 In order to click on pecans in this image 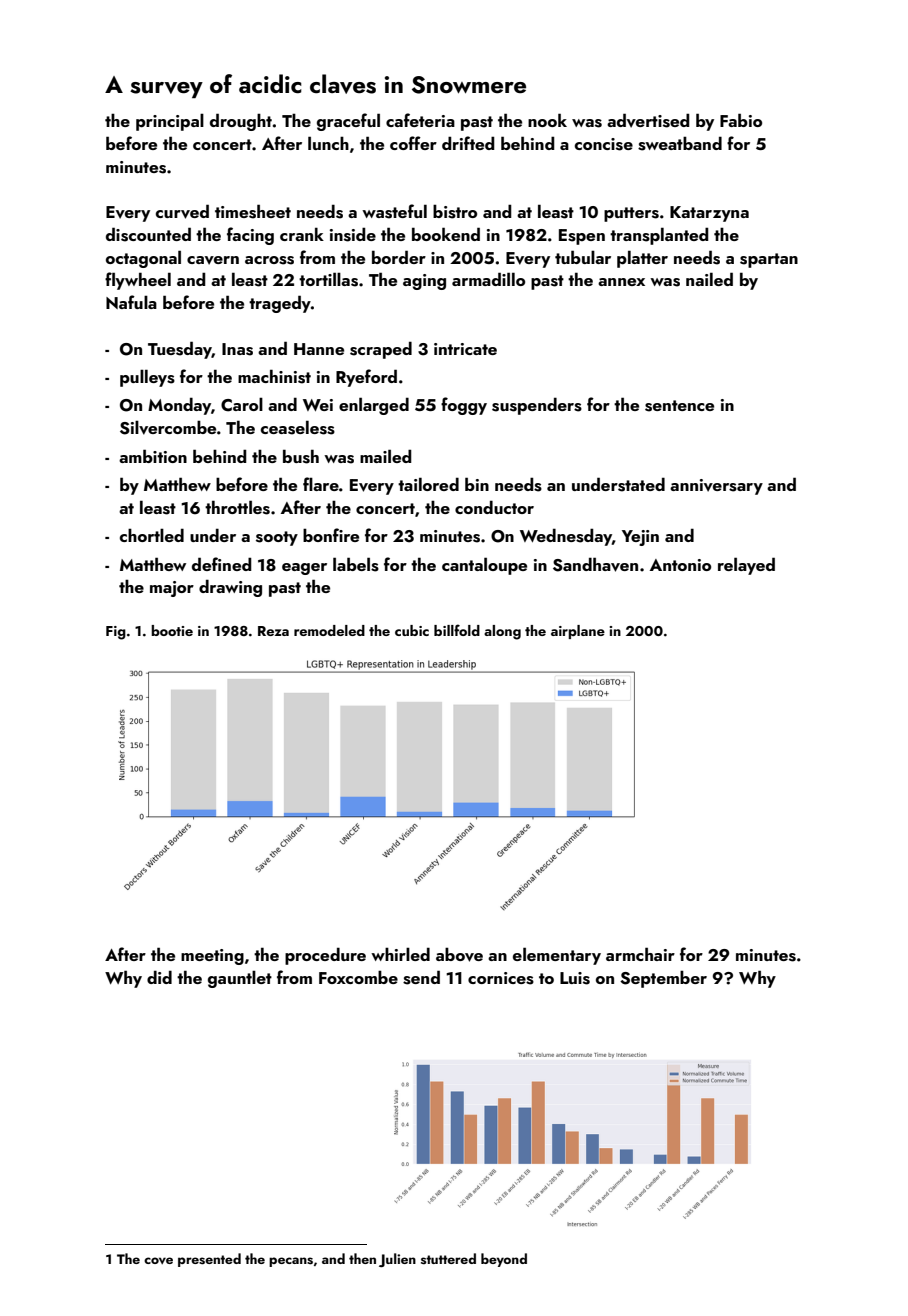, I will do `click(291, 1262)`.
